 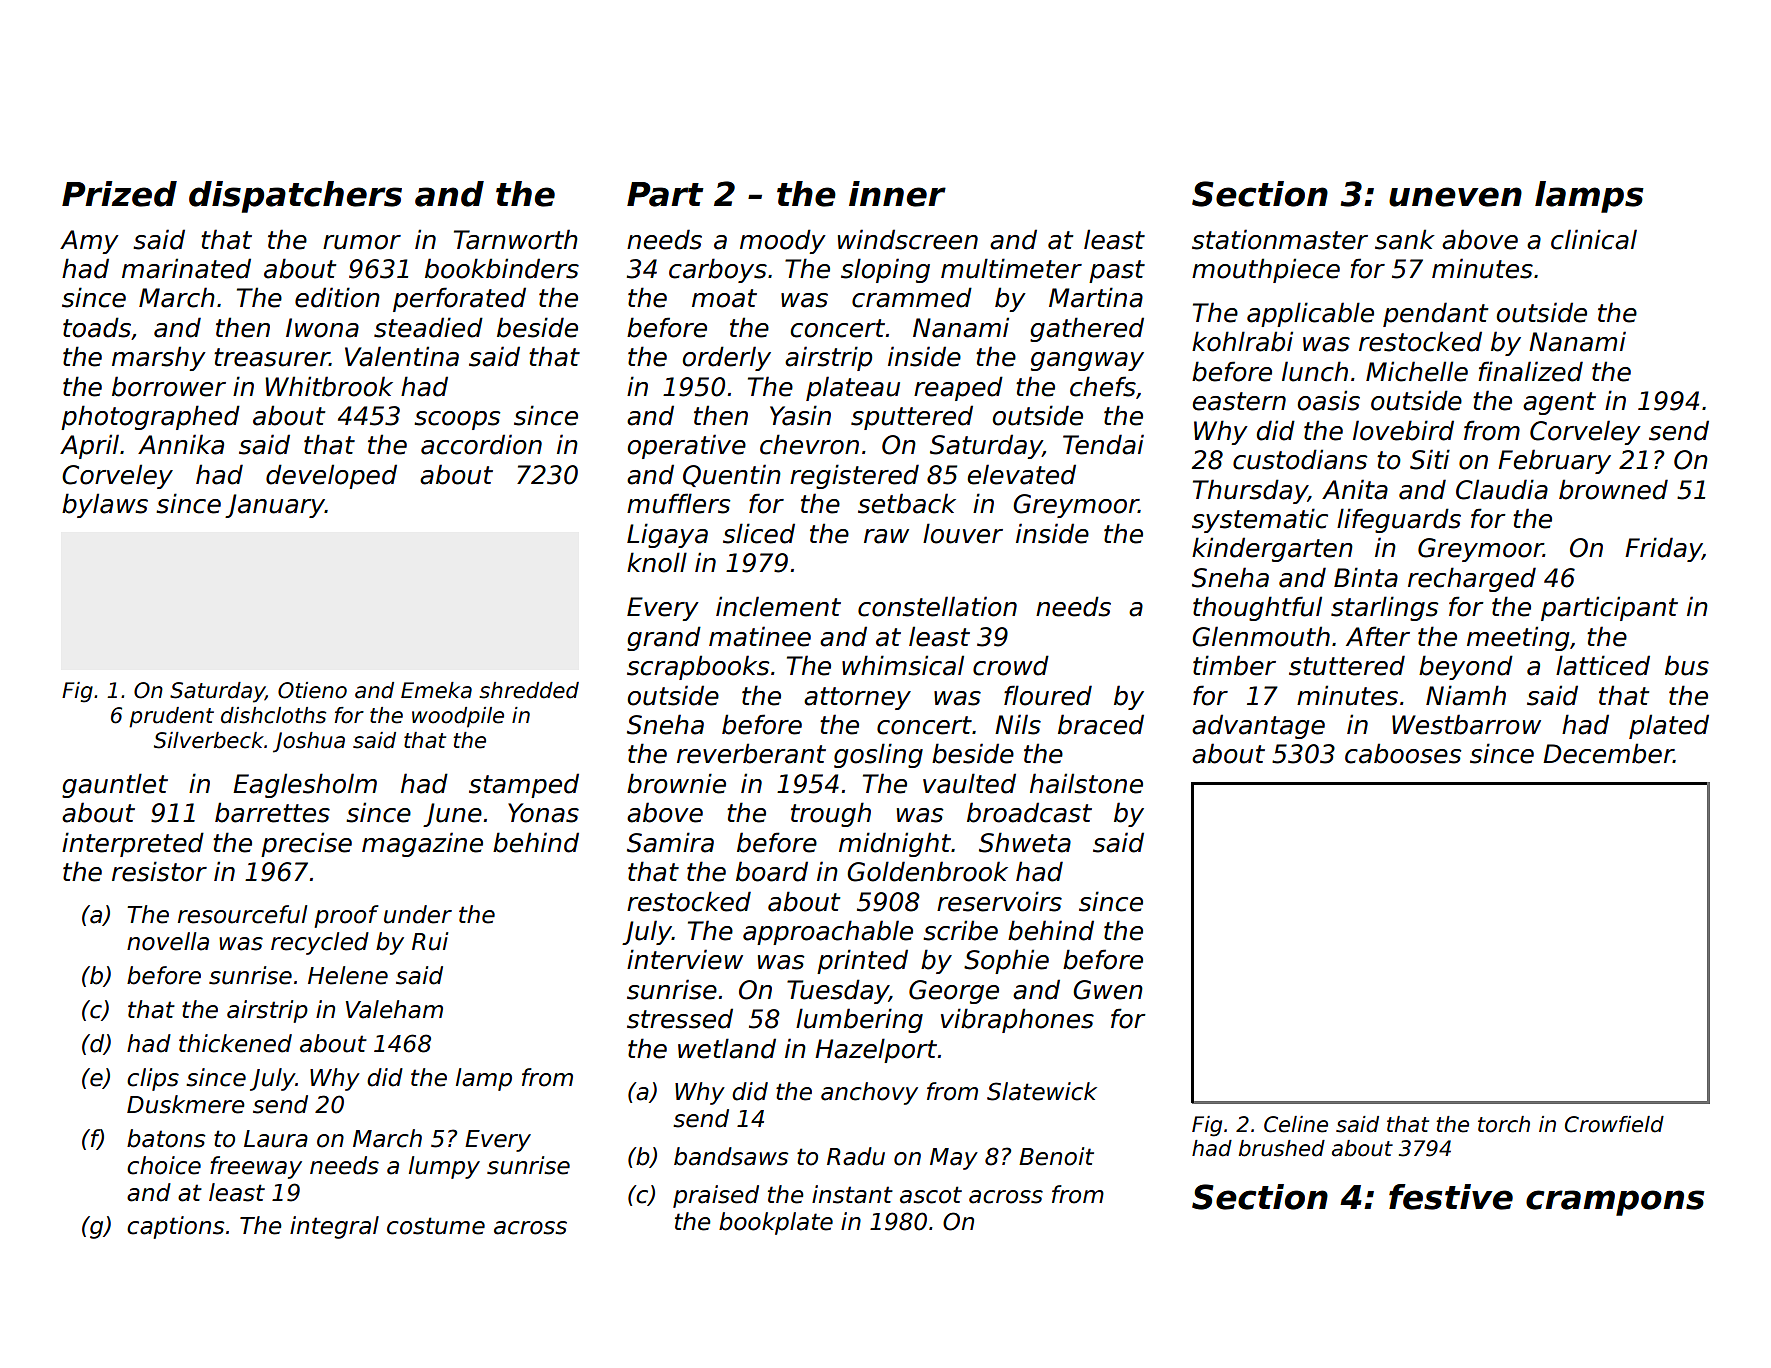 What do you see at coordinates (1399, 520) in the screenshot?
I see `lifeguards` at bounding box center [1399, 520].
